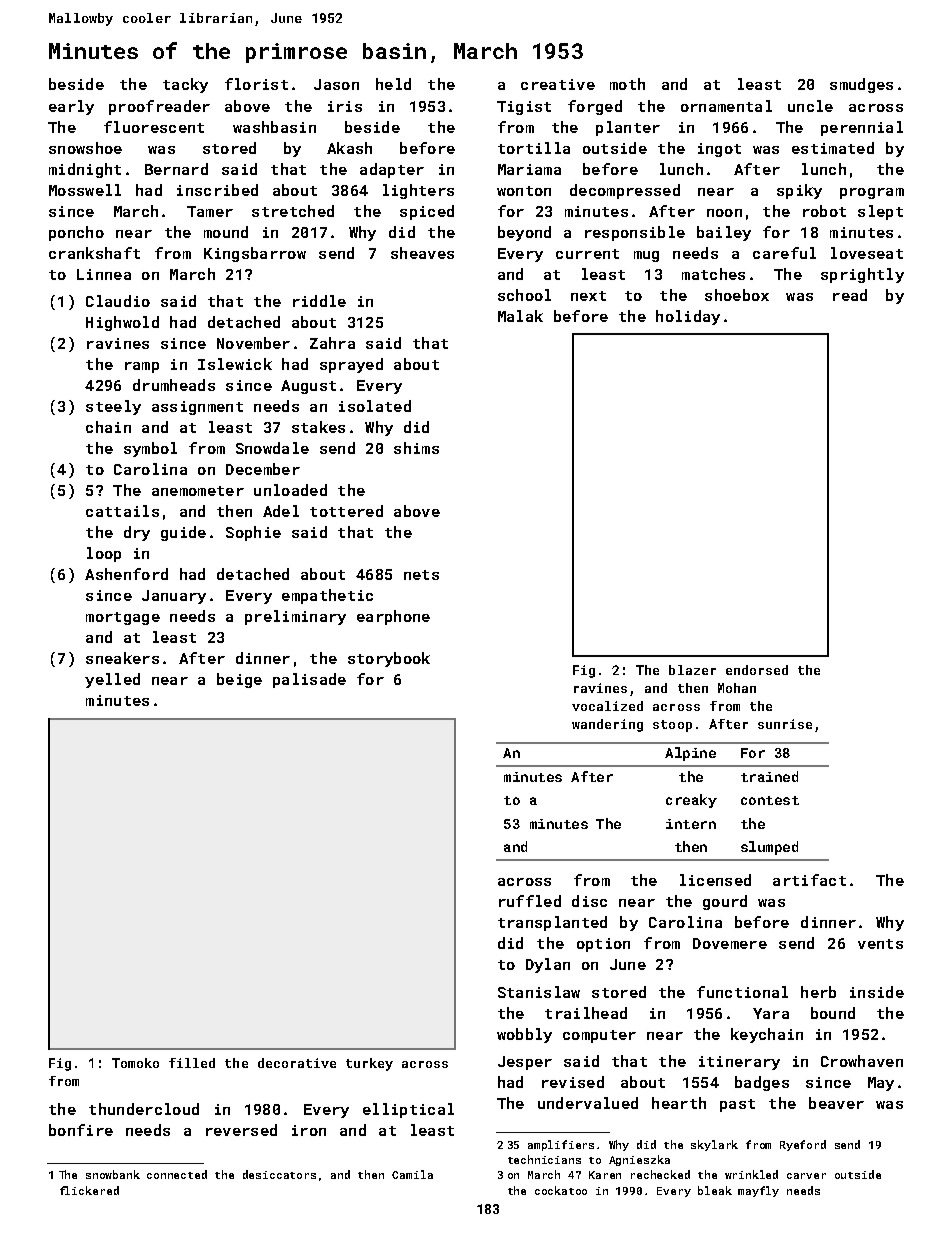 The width and height of the page is (952, 1233). What do you see at coordinates (263, 469) in the page?
I see `December` at bounding box center [263, 469].
